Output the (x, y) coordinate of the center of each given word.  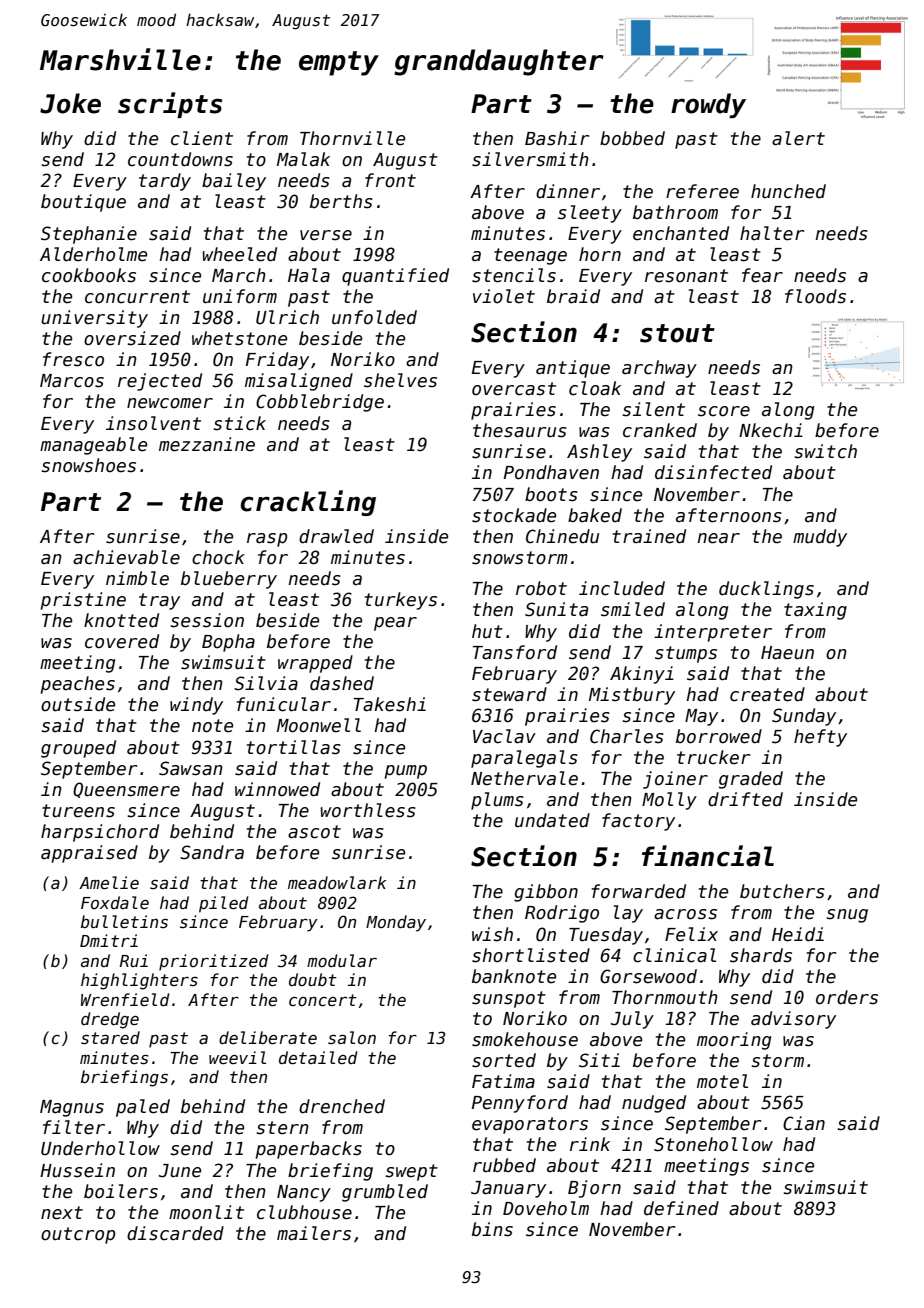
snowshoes (88, 465)
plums (497, 801)
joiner (675, 780)
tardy (165, 182)
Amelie (109, 882)
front (390, 180)
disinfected (713, 472)
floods (815, 296)
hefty (820, 738)
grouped (78, 749)
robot (541, 588)
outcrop (78, 1235)
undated (552, 820)
